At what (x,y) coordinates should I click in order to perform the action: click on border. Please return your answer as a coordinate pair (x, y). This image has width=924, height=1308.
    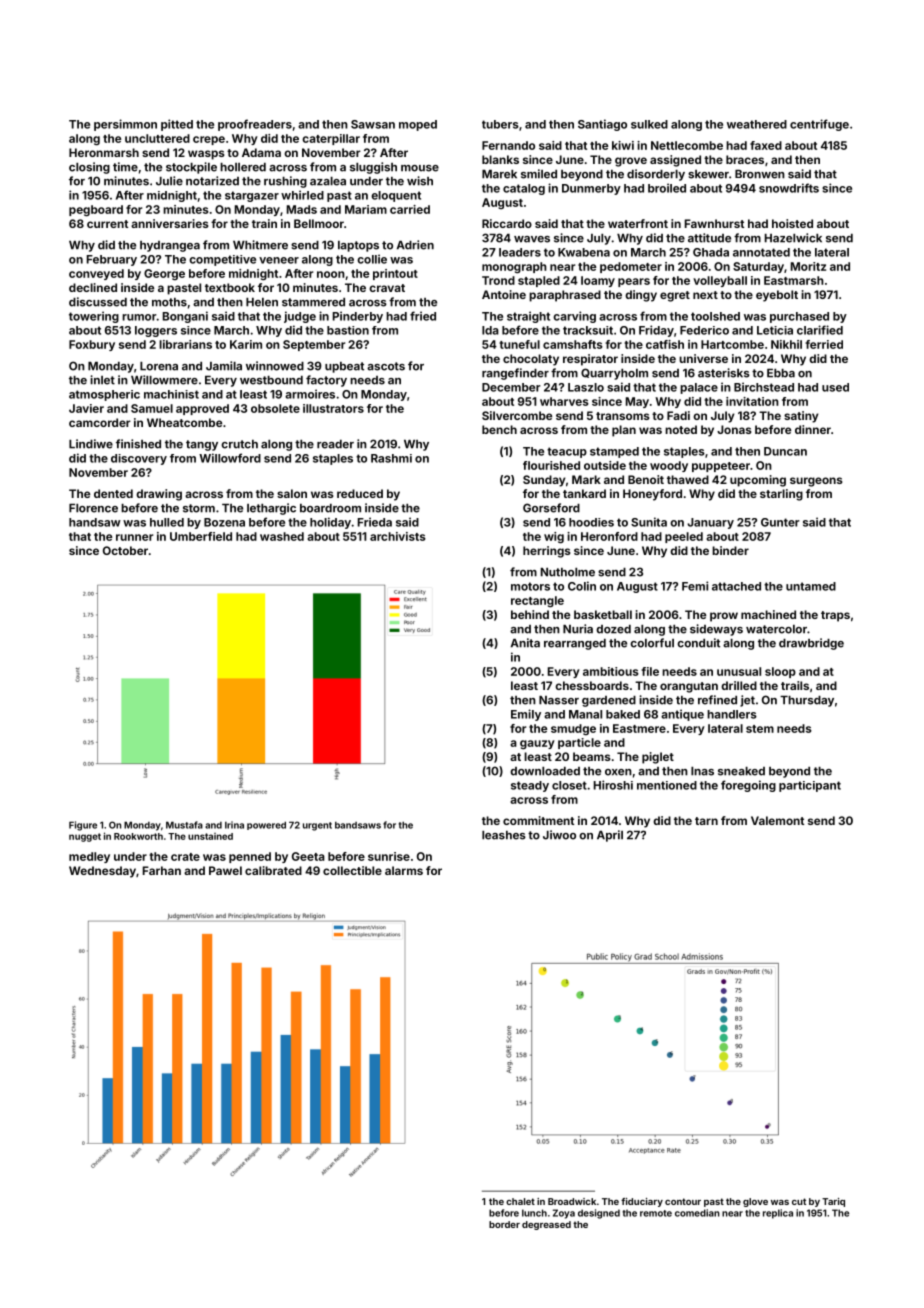
    Looking at the image, I should click on (504, 1224).
